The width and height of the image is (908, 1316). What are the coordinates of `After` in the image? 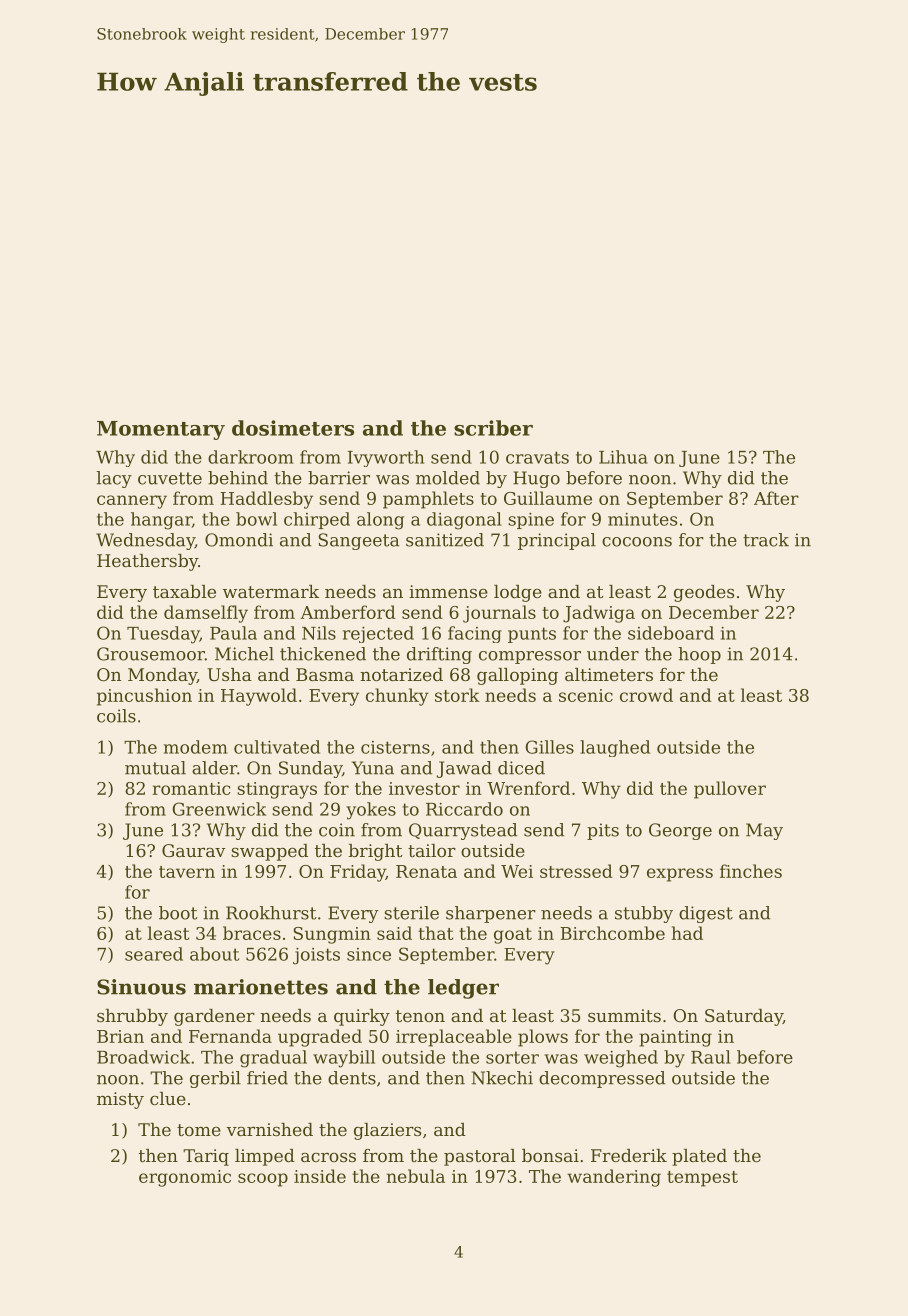 It's located at (776, 498).
